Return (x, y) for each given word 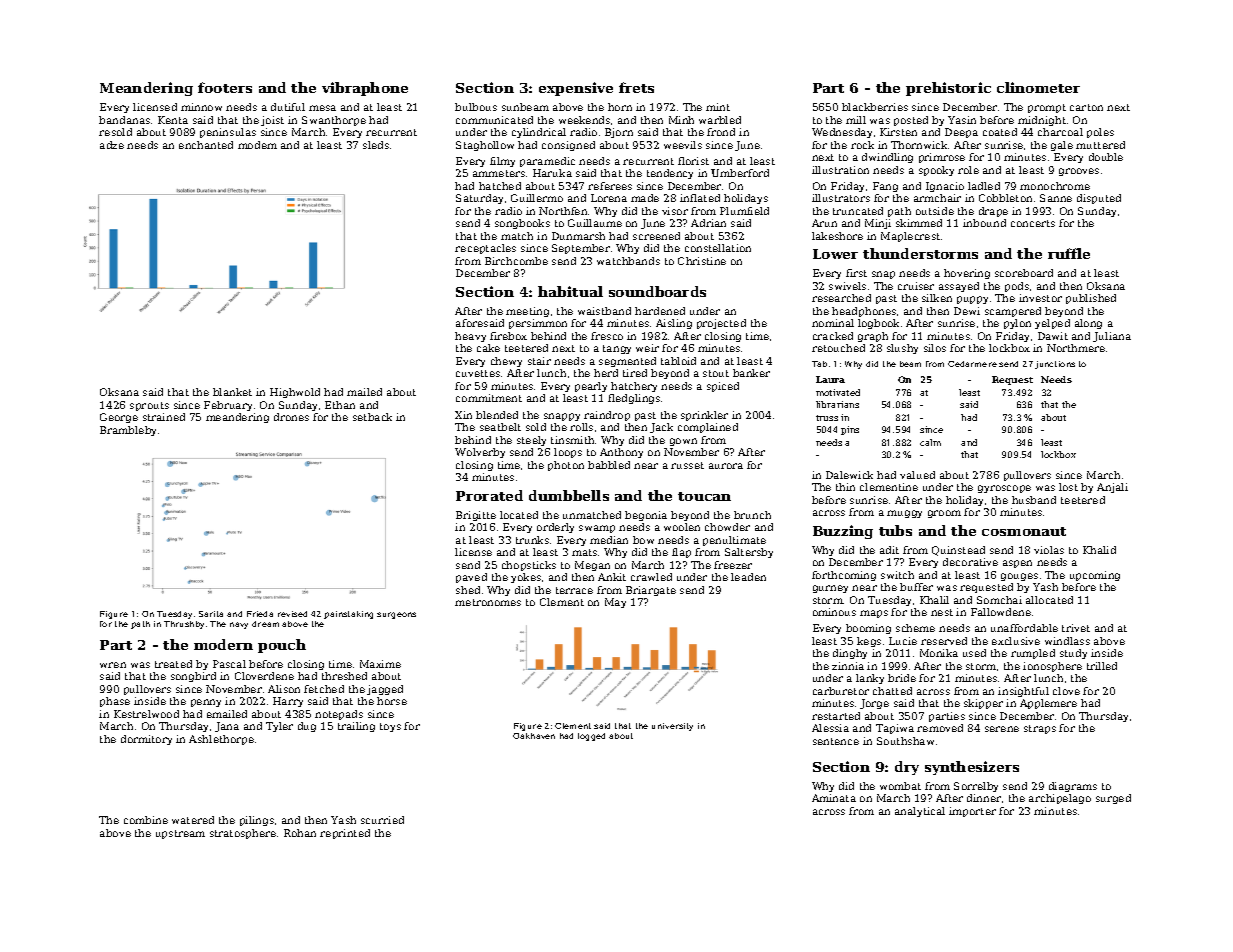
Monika (939, 653)
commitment (489, 398)
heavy (470, 337)
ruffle (1069, 253)
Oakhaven (534, 736)
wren (113, 665)
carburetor (841, 691)
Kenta (173, 120)
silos (935, 348)
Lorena (609, 198)
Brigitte (476, 516)
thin (845, 487)
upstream (180, 834)
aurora (726, 466)
